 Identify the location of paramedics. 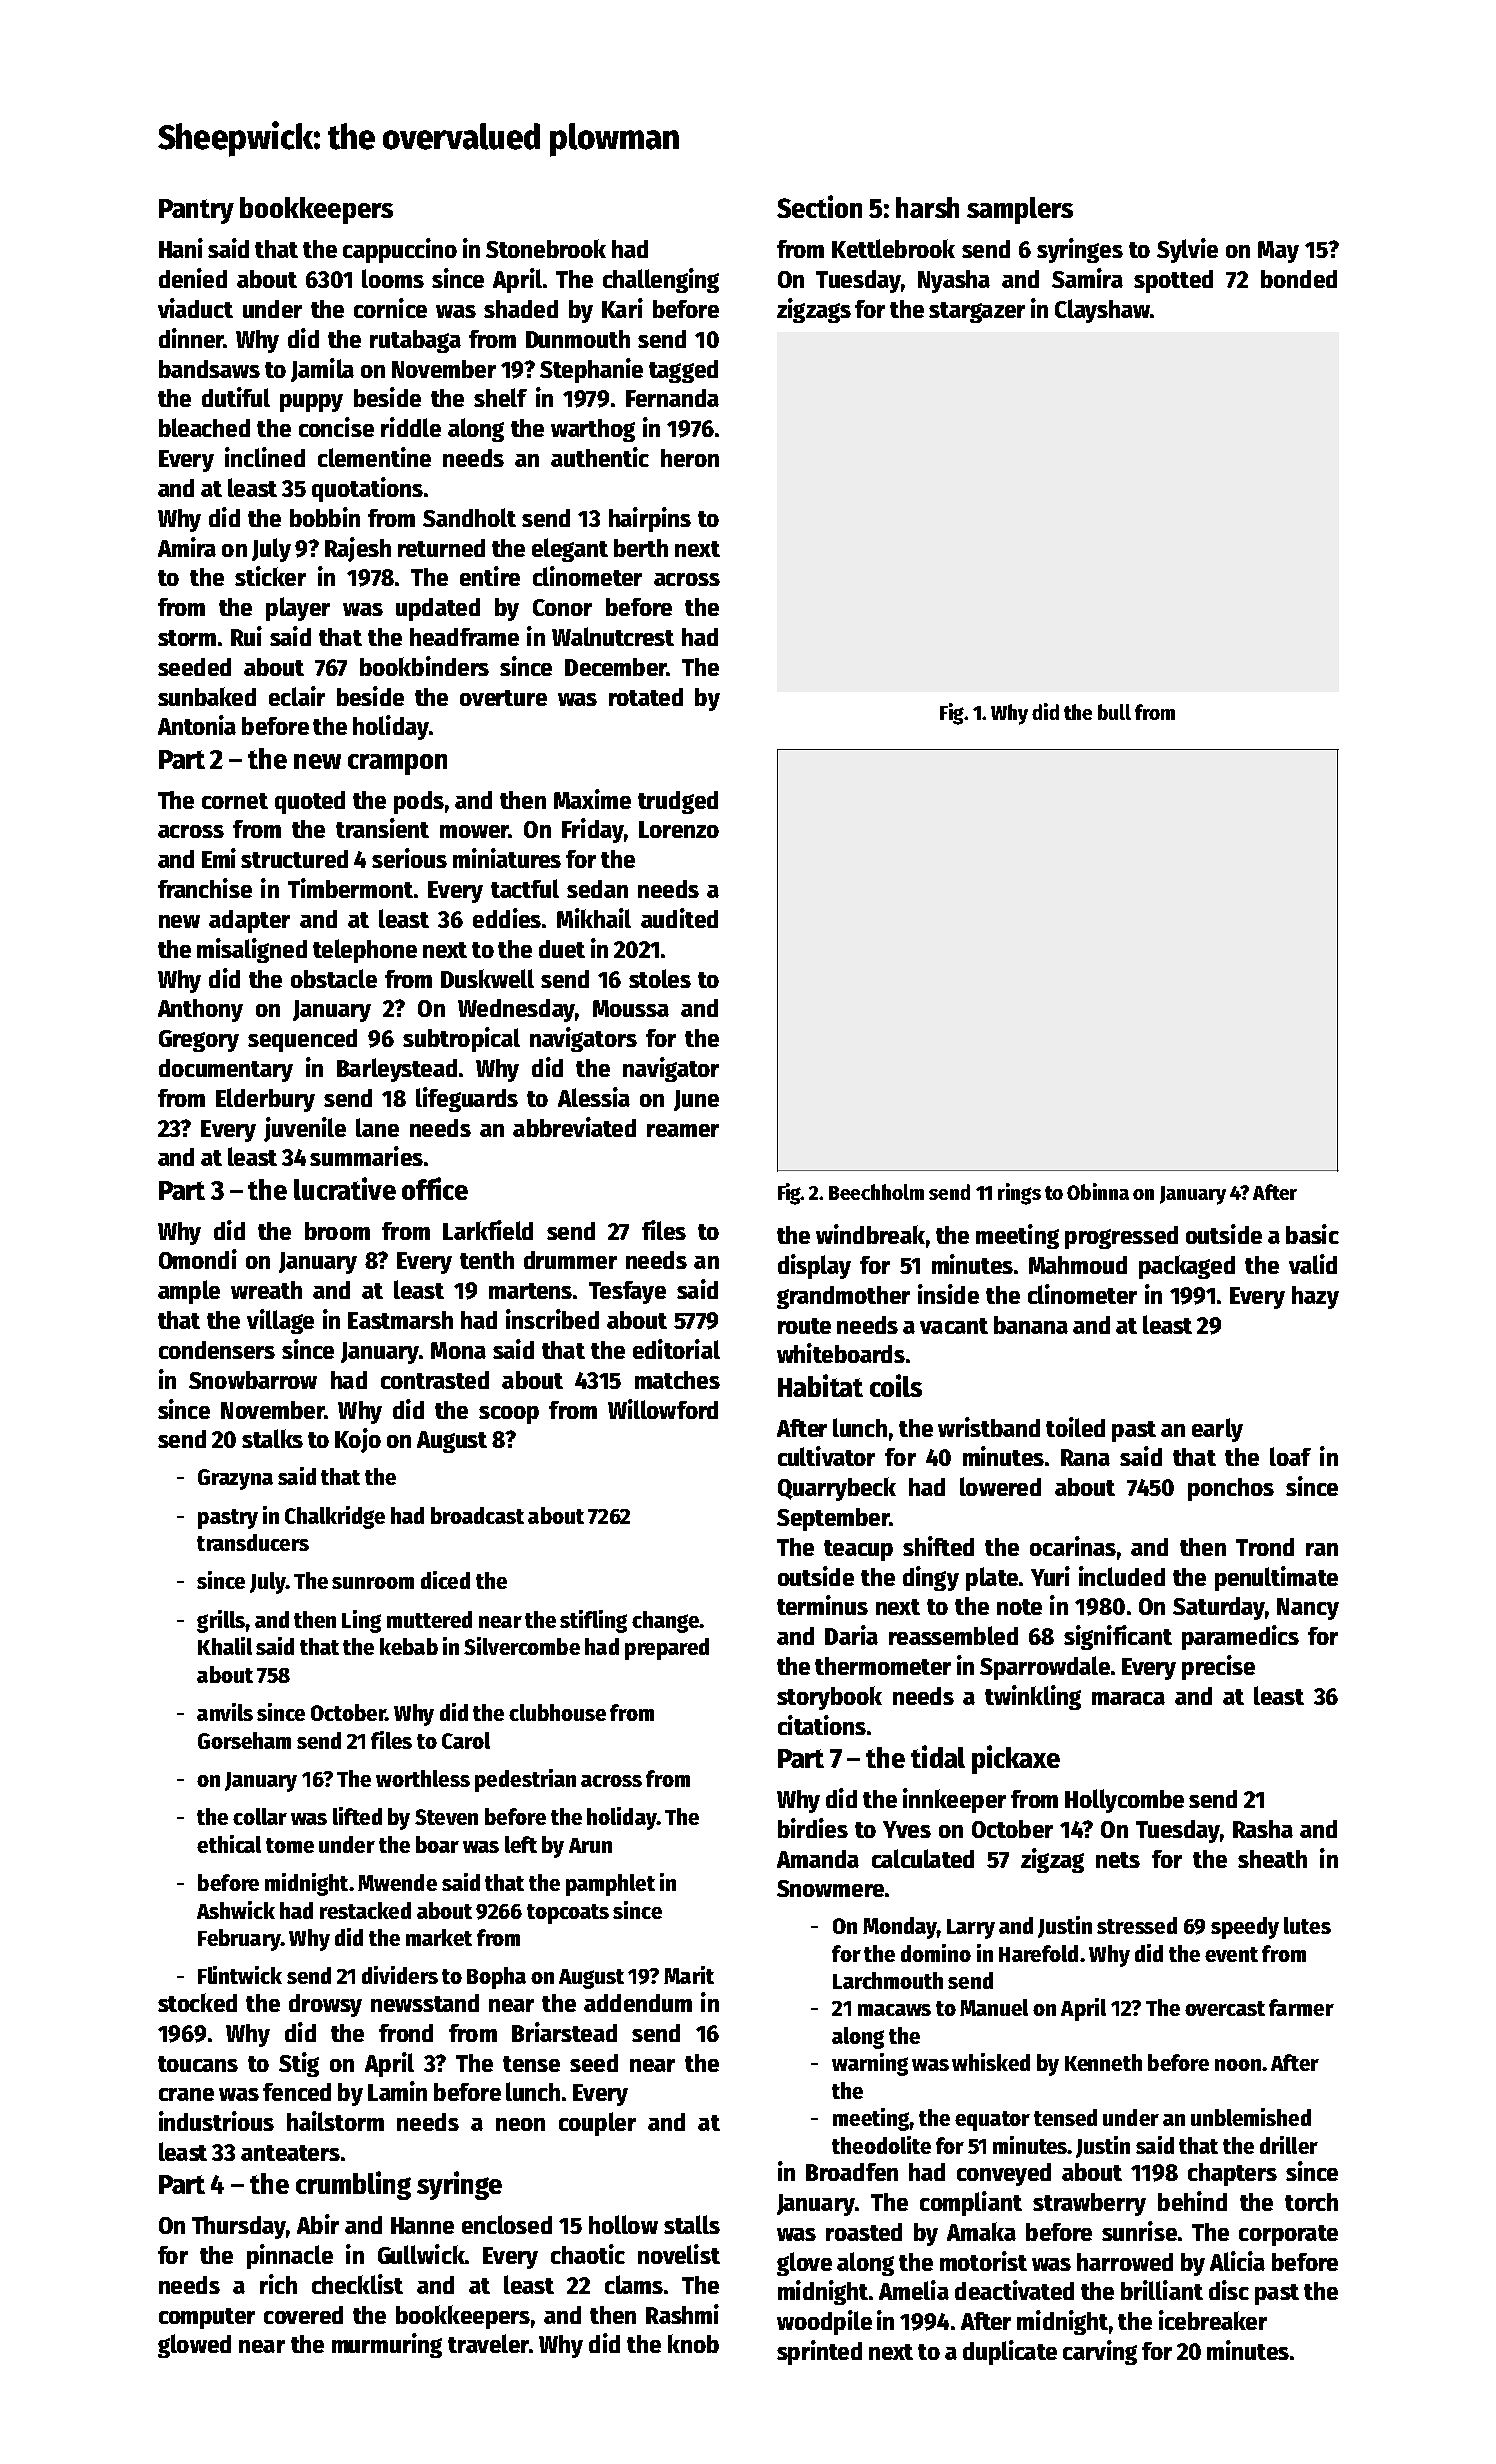
(1240, 1637).
